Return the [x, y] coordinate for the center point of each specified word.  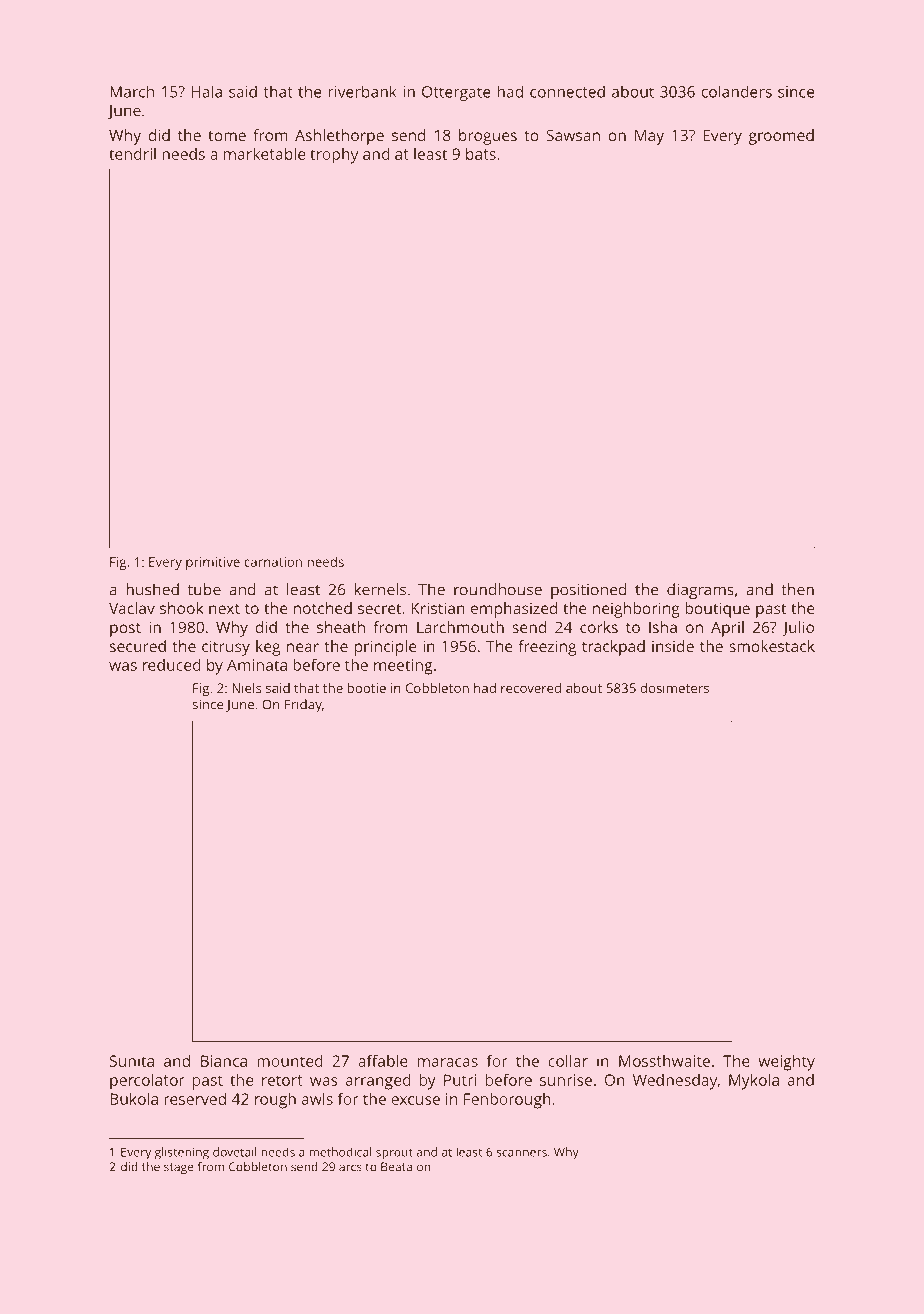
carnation [273, 562]
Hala [207, 91]
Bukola [134, 1099]
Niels [246, 688]
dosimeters [674, 688]
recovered [531, 688]
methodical [340, 1152]
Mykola [754, 1082]
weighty [786, 1063]
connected [567, 91]
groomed [781, 137]
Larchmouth [460, 627]
